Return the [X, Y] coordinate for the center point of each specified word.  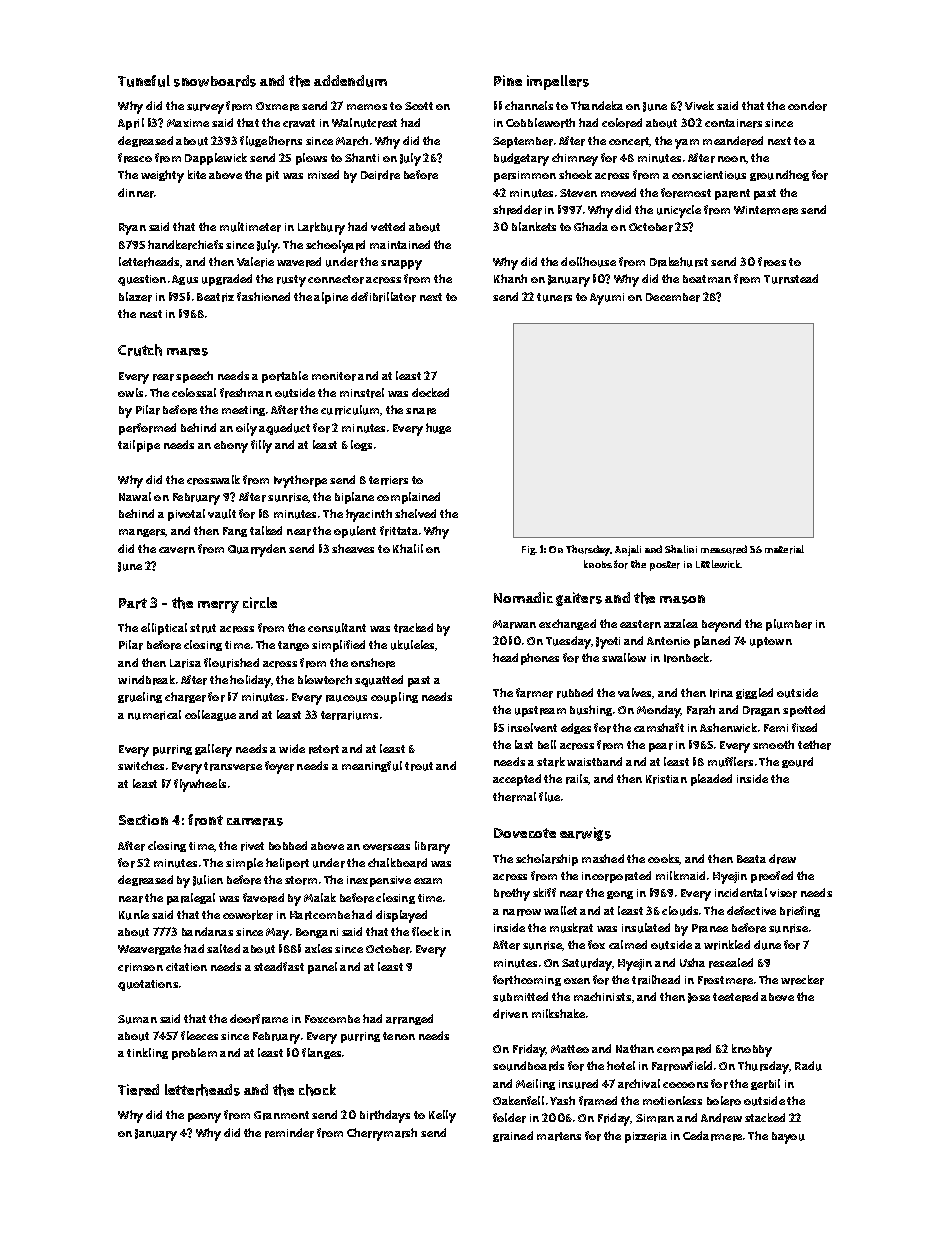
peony [204, 1118]
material [784, 549]
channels [529, 105]
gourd [797, 762]
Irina [721, 693]
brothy [512, 894]
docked [430, 392]
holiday [251, 681]
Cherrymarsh [382, 1134]
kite [197, 174]
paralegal [191, 899]
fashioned [263, 296]
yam [687, 144]
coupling [394, 698]
